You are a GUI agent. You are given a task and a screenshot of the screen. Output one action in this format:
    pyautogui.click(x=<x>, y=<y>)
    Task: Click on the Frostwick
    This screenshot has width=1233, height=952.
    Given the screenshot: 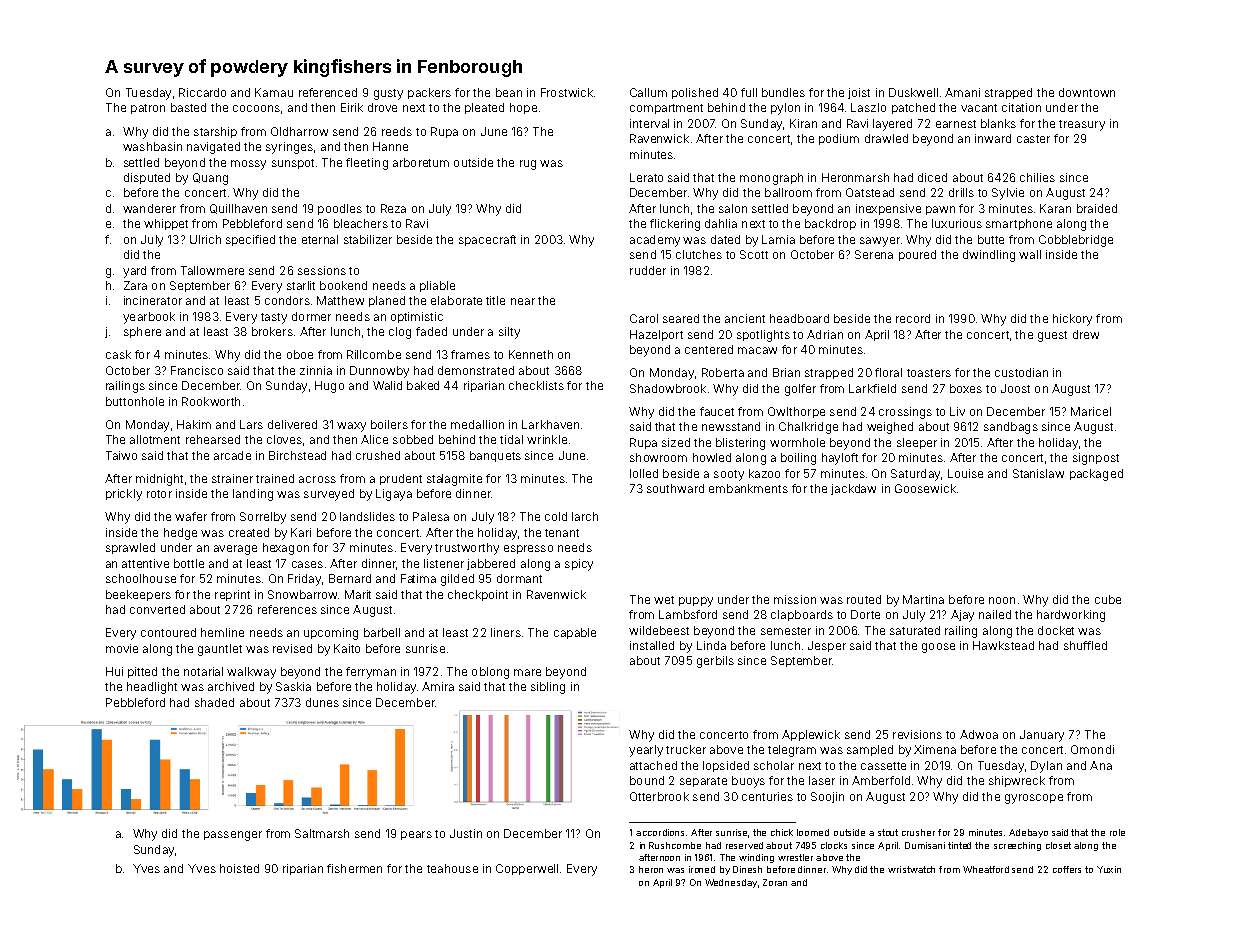 What is the action you would take?
    pyautogui.click(x=567, y=92)
